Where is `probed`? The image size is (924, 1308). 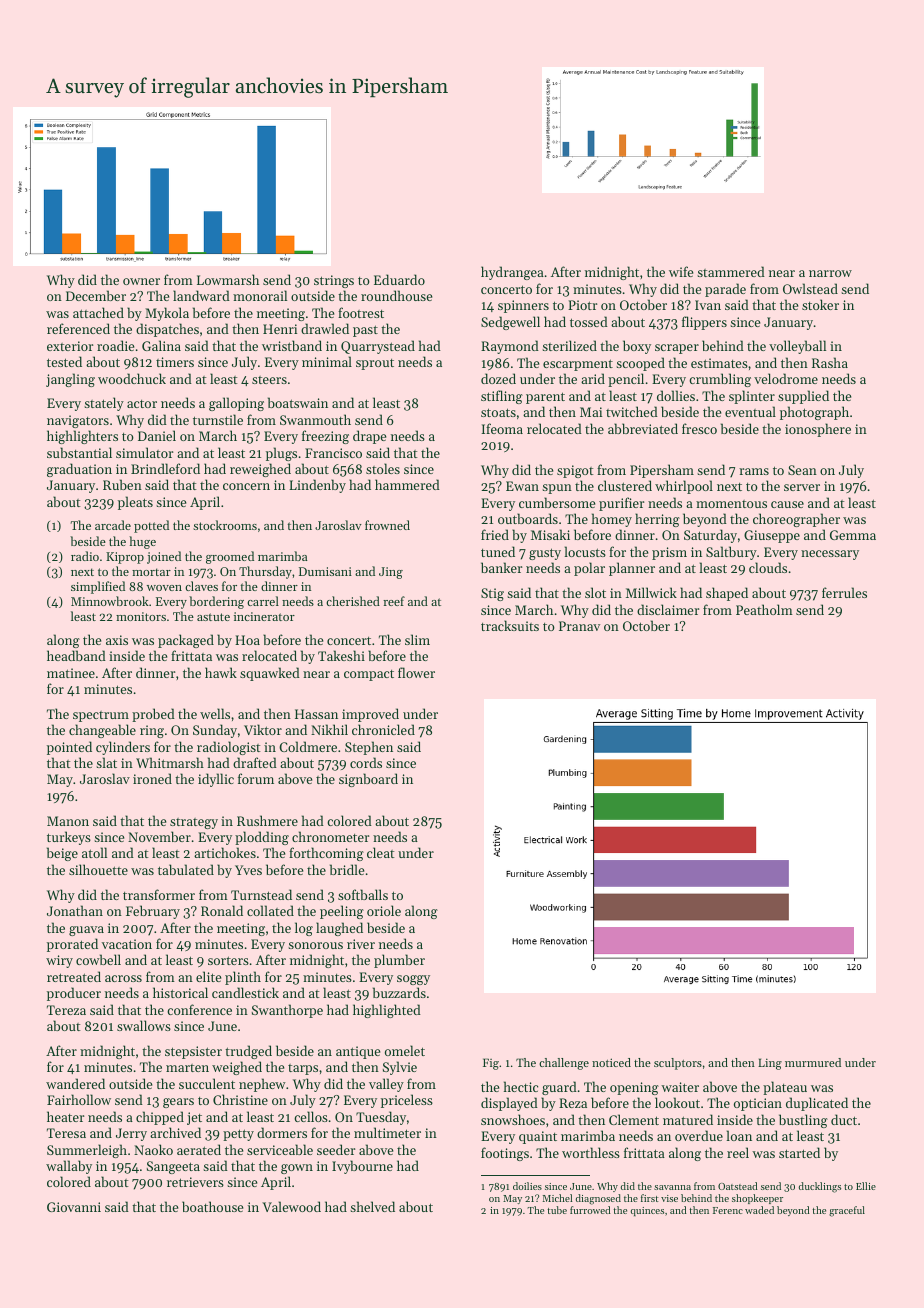 probed is located at coordinates (153, 715).
